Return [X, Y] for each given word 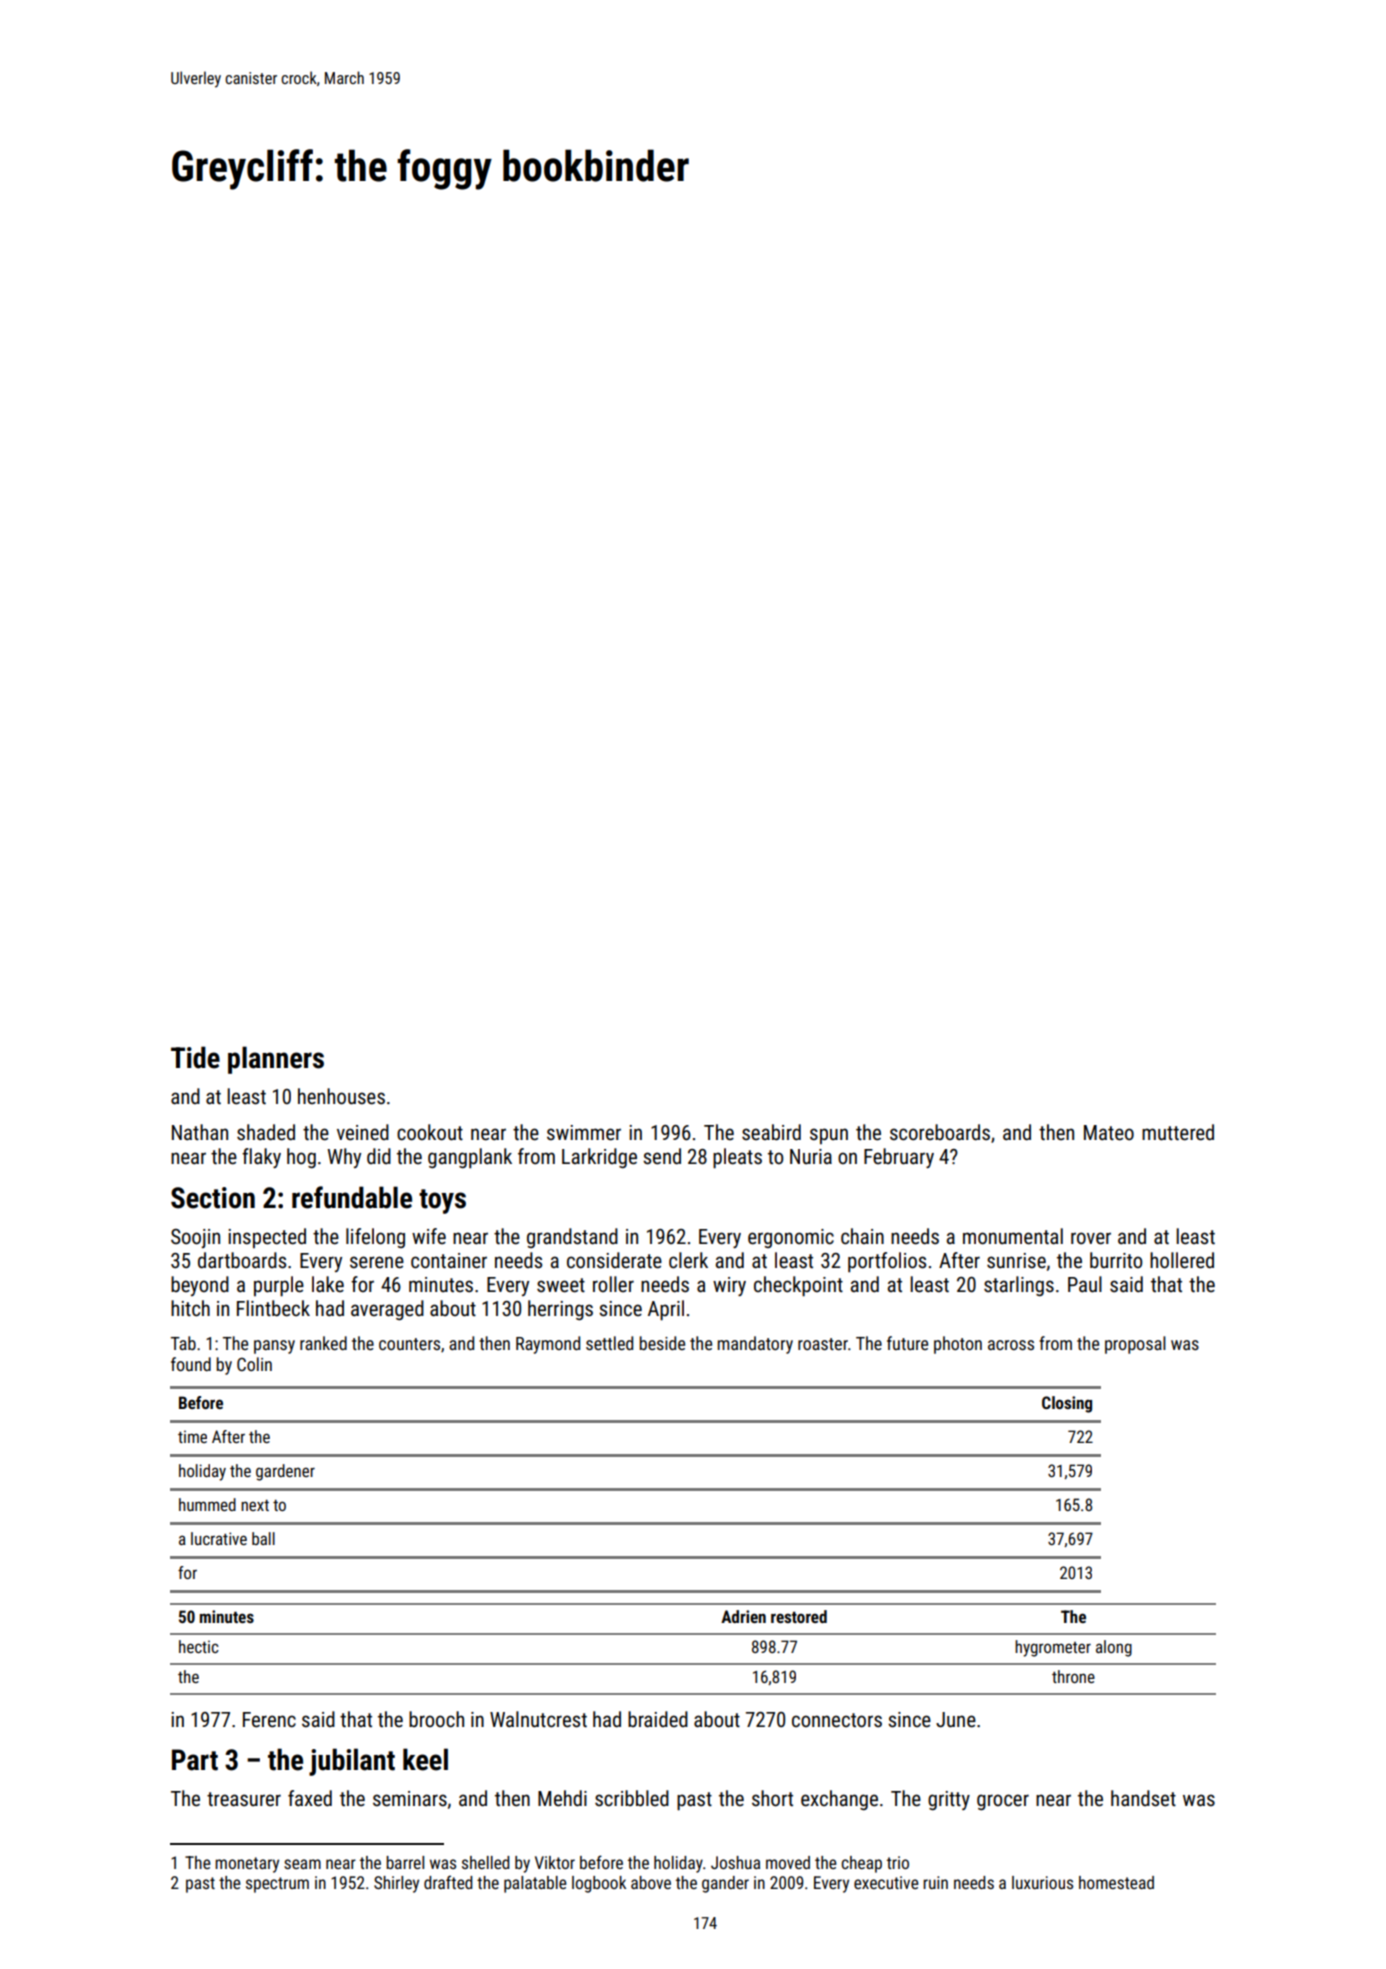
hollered [1182, 1260]
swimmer [584, 1133]
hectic [199, 1646]
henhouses [341, 1096]
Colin [254, 1364]
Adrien [743, 1616]
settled [609, 1343]
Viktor [555, 1862]
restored [799, 1616]
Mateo [1109, 1133]
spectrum [277, 1885]
